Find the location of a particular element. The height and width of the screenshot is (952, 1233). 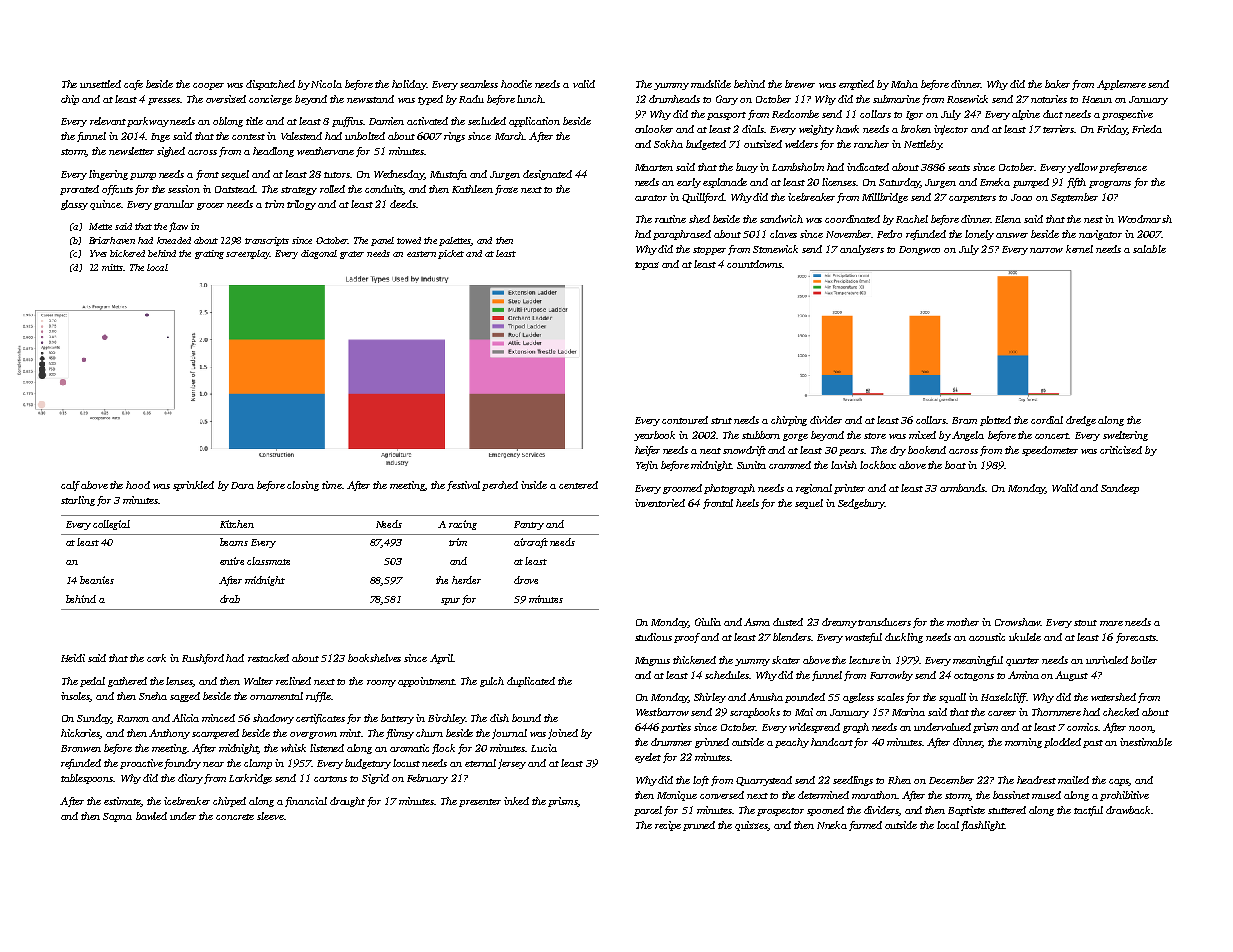

offcuts is located at coordinates (117, 190).
